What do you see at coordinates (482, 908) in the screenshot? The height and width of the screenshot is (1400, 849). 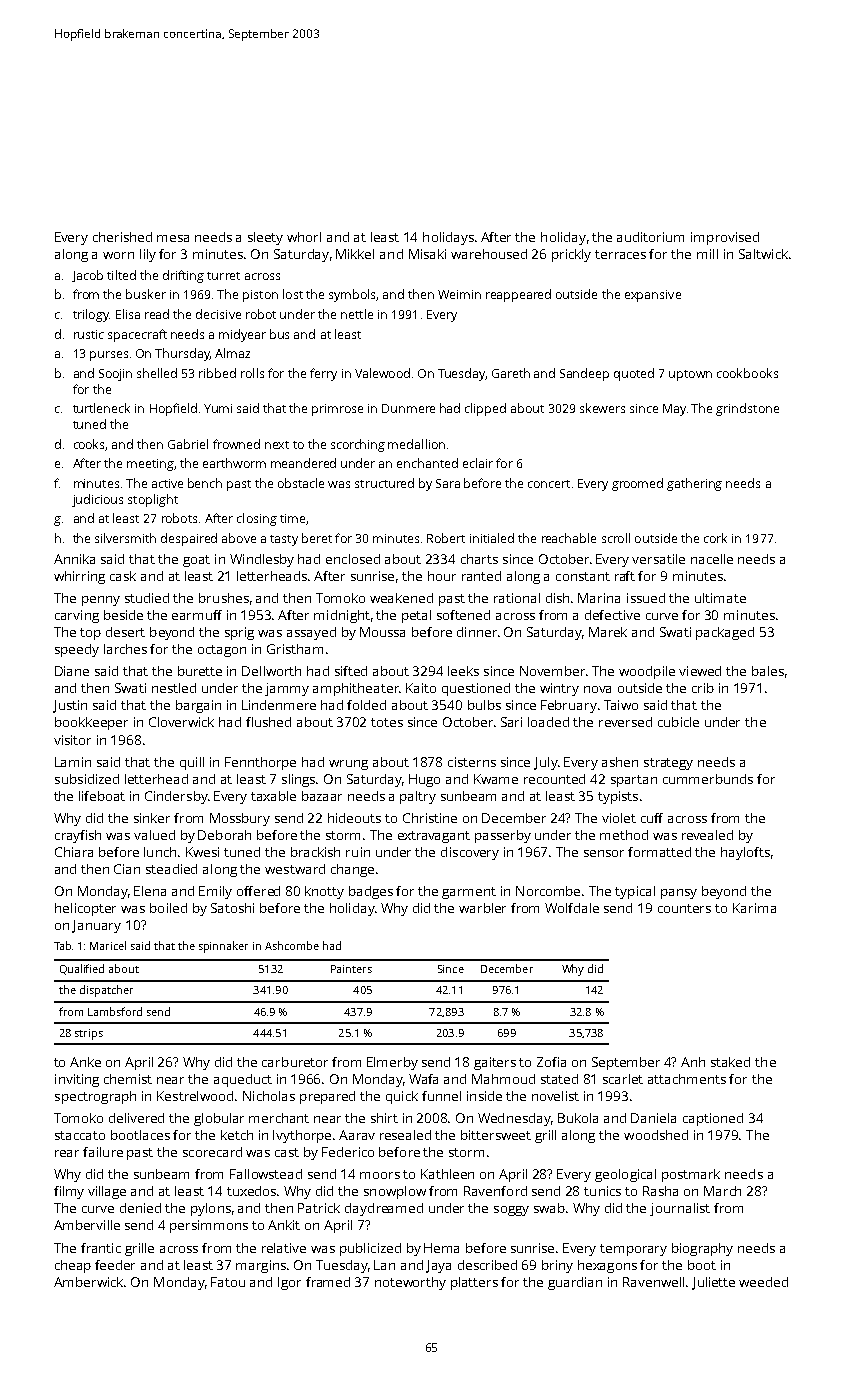 I see `warbler` at bounding box center [482, 908].
